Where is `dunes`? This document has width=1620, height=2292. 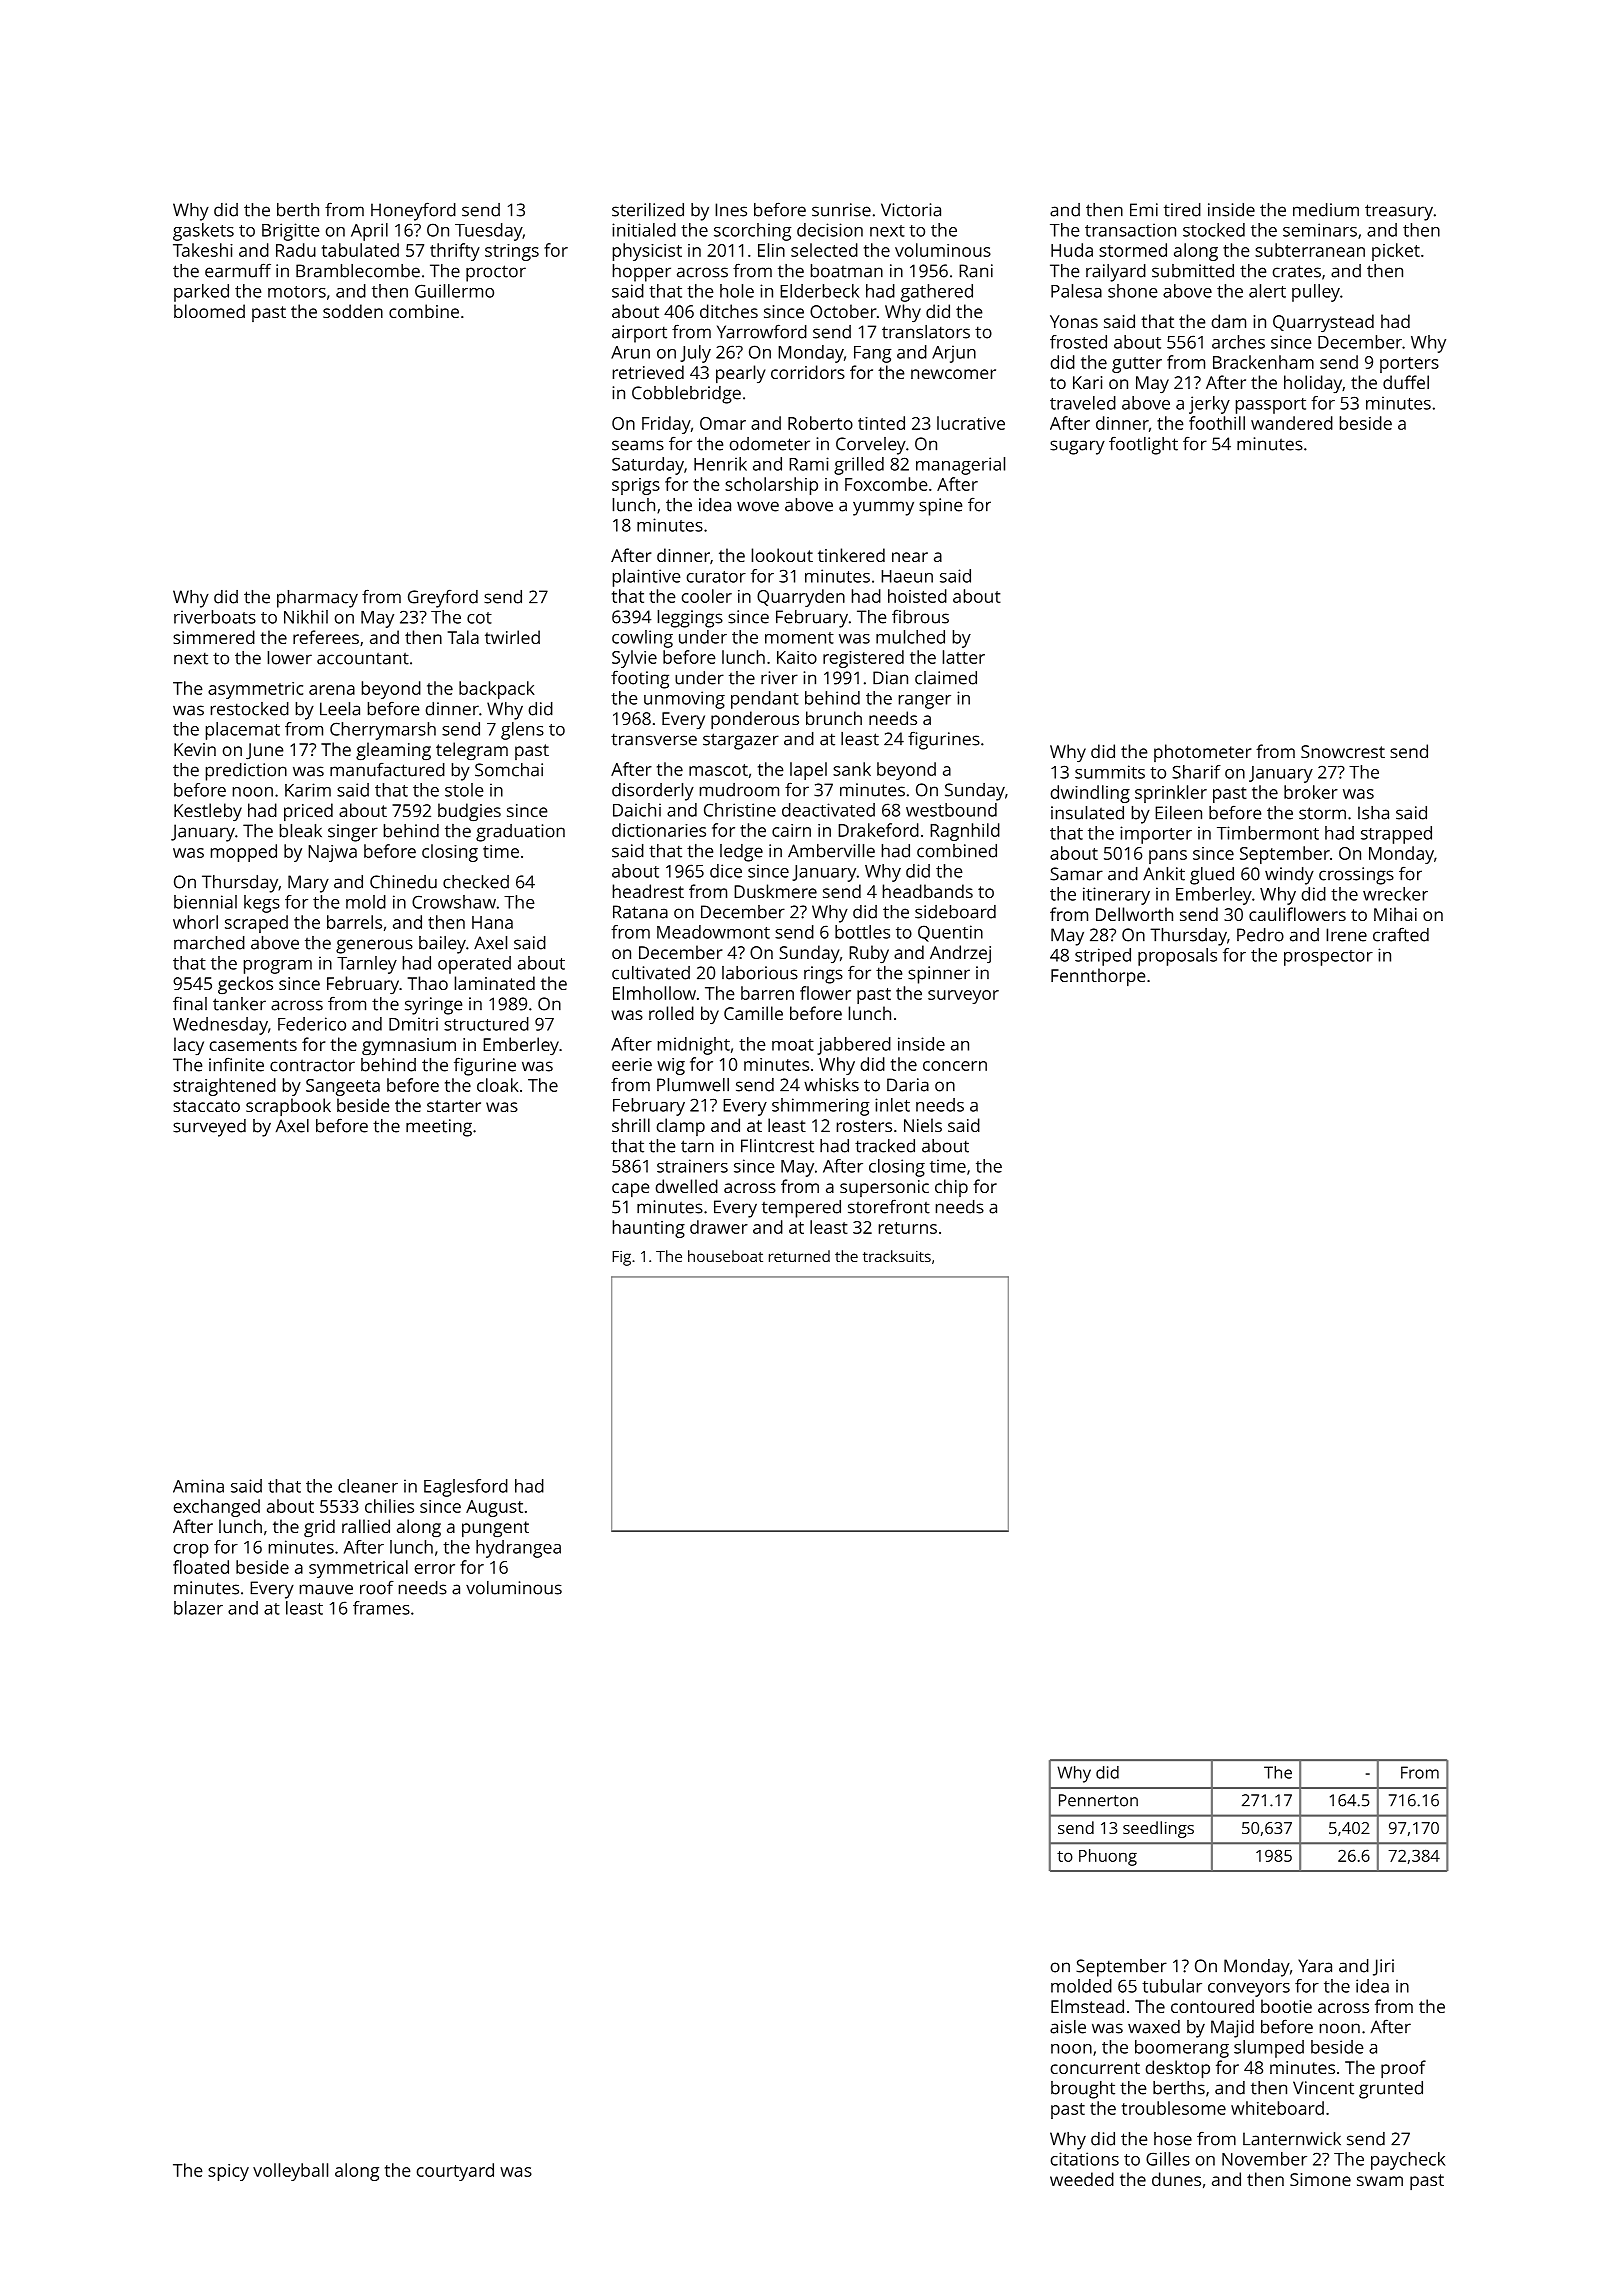 dunes is located at coordinates (1176, 2179).
